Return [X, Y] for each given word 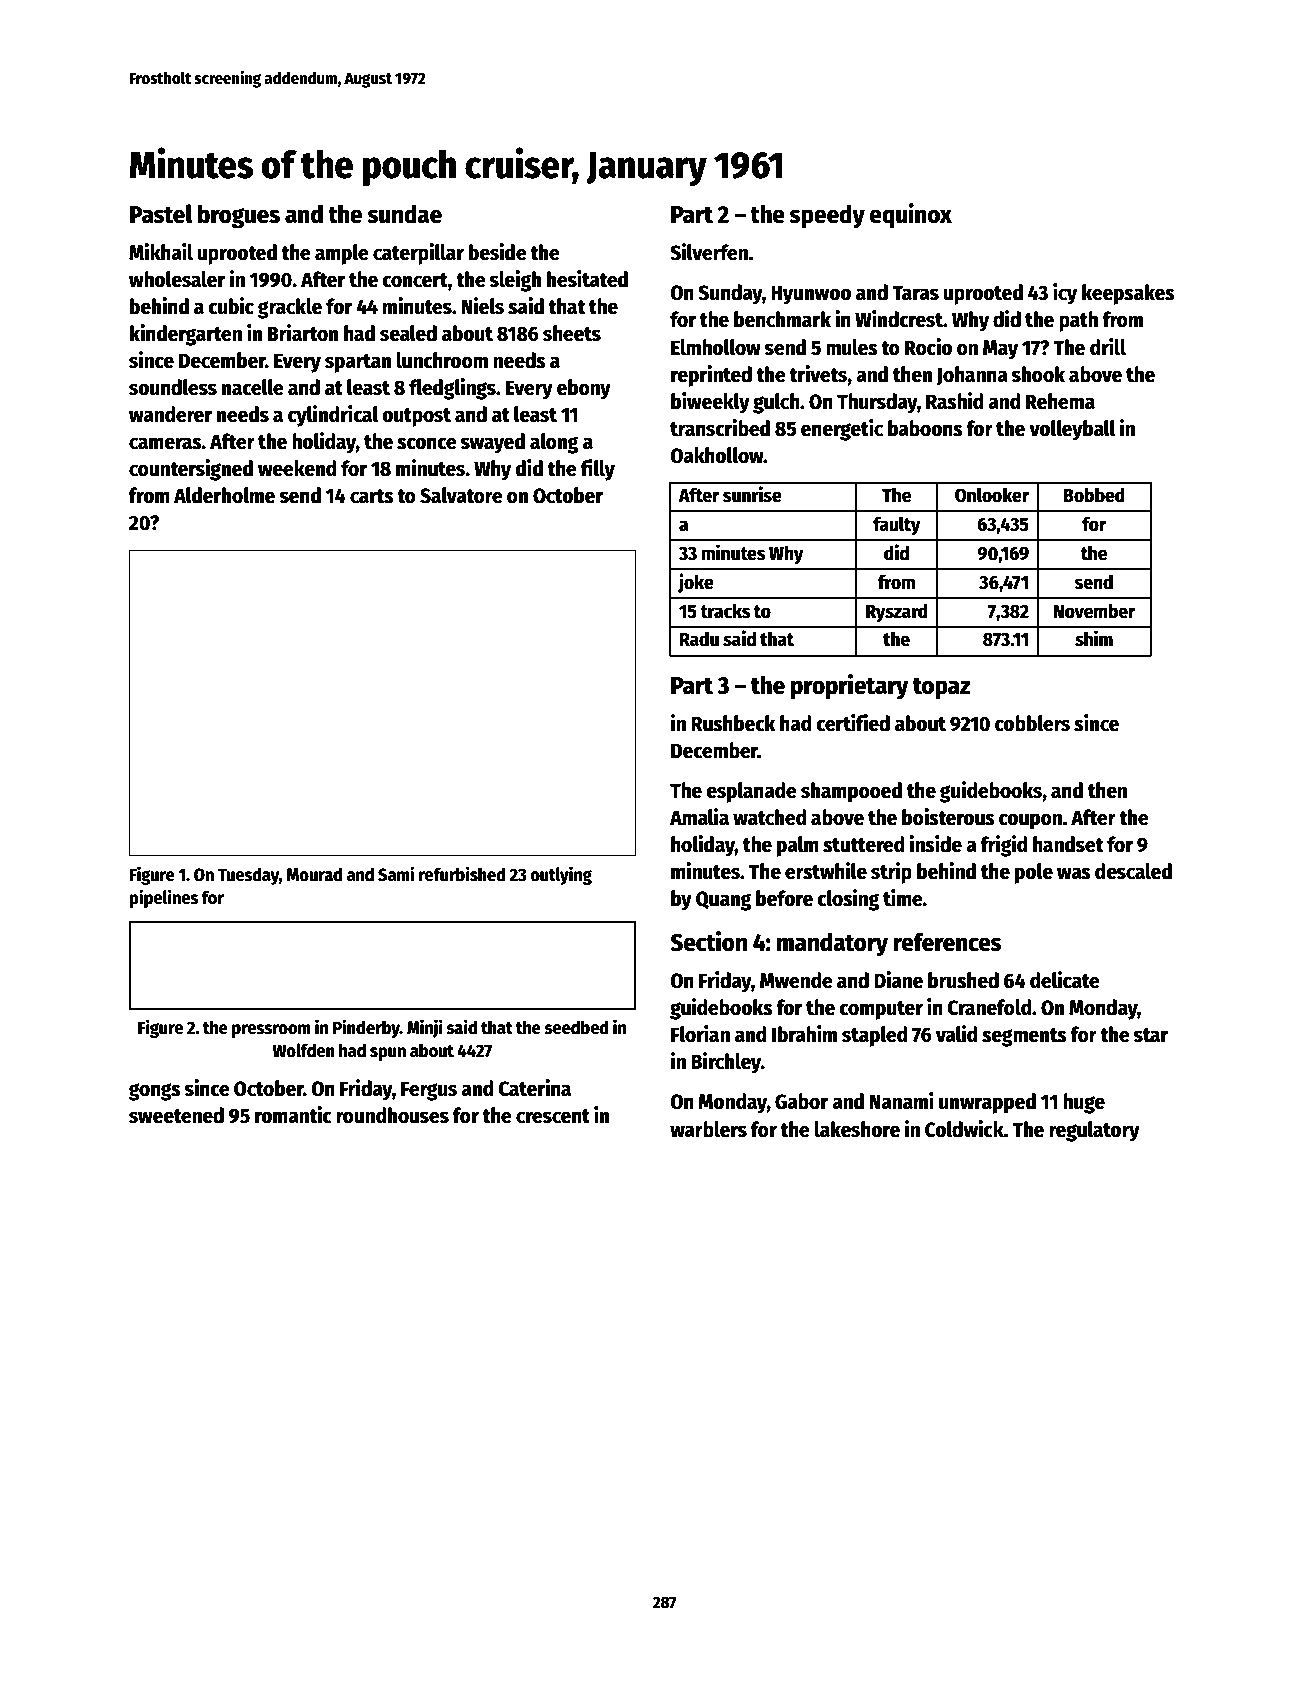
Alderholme [224, 495]
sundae [404, 214]
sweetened [176, 1115]
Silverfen [709, 252]
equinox [911, 216]
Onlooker [992, 495]
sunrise [752, 494]
